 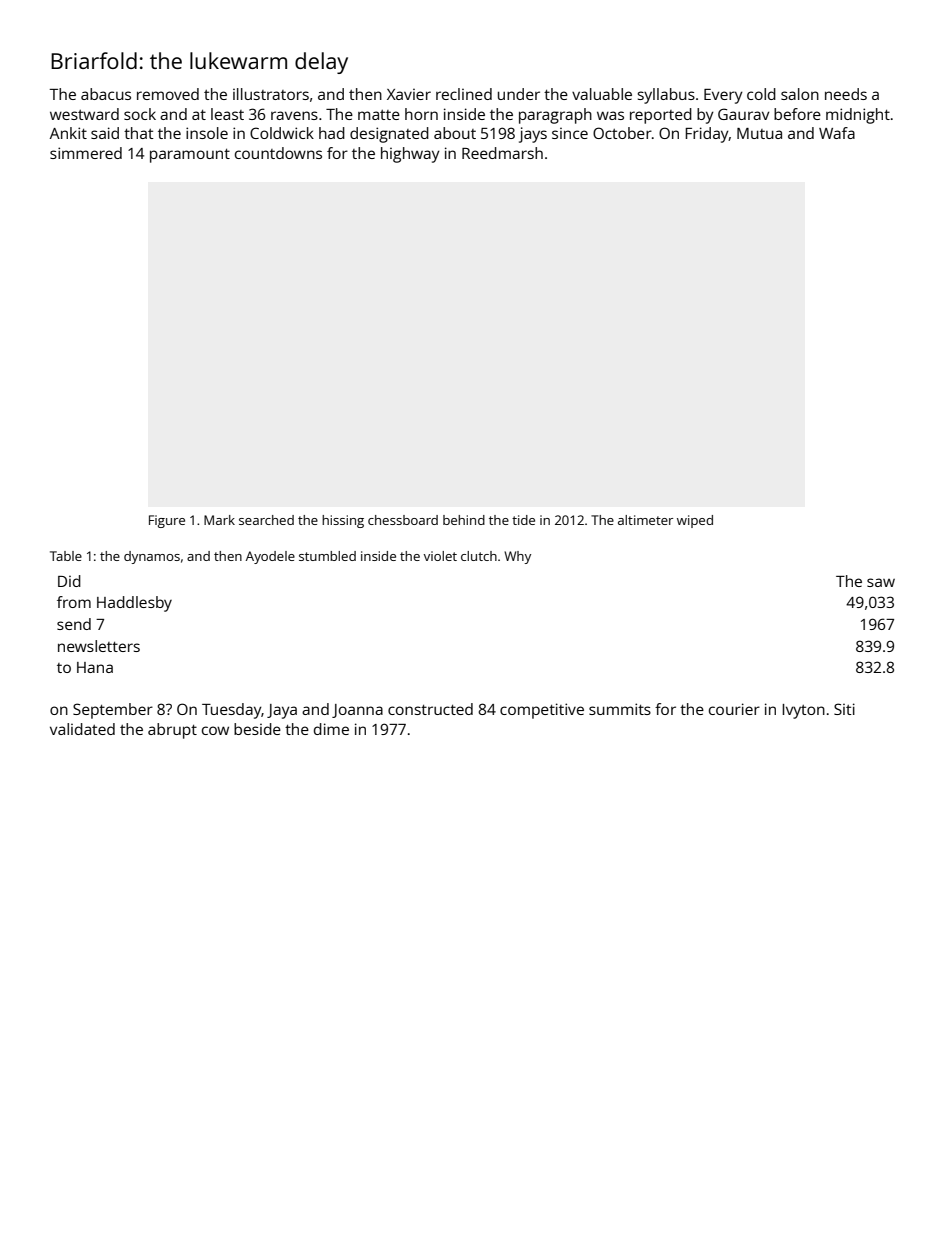 I want to click on summits, so click(x=620, y=709).
